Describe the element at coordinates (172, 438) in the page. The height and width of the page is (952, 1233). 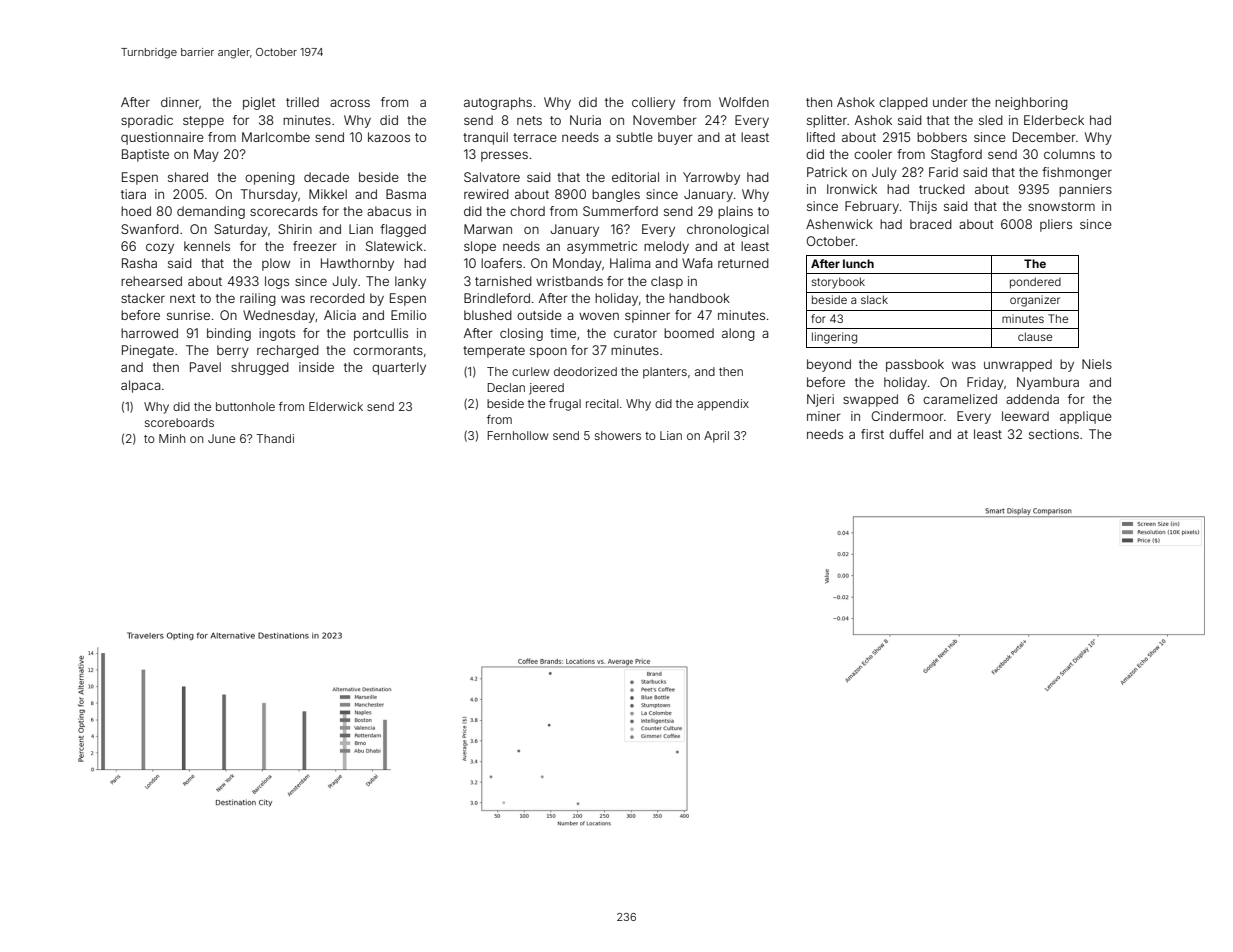
I see `Minh` at that location.
